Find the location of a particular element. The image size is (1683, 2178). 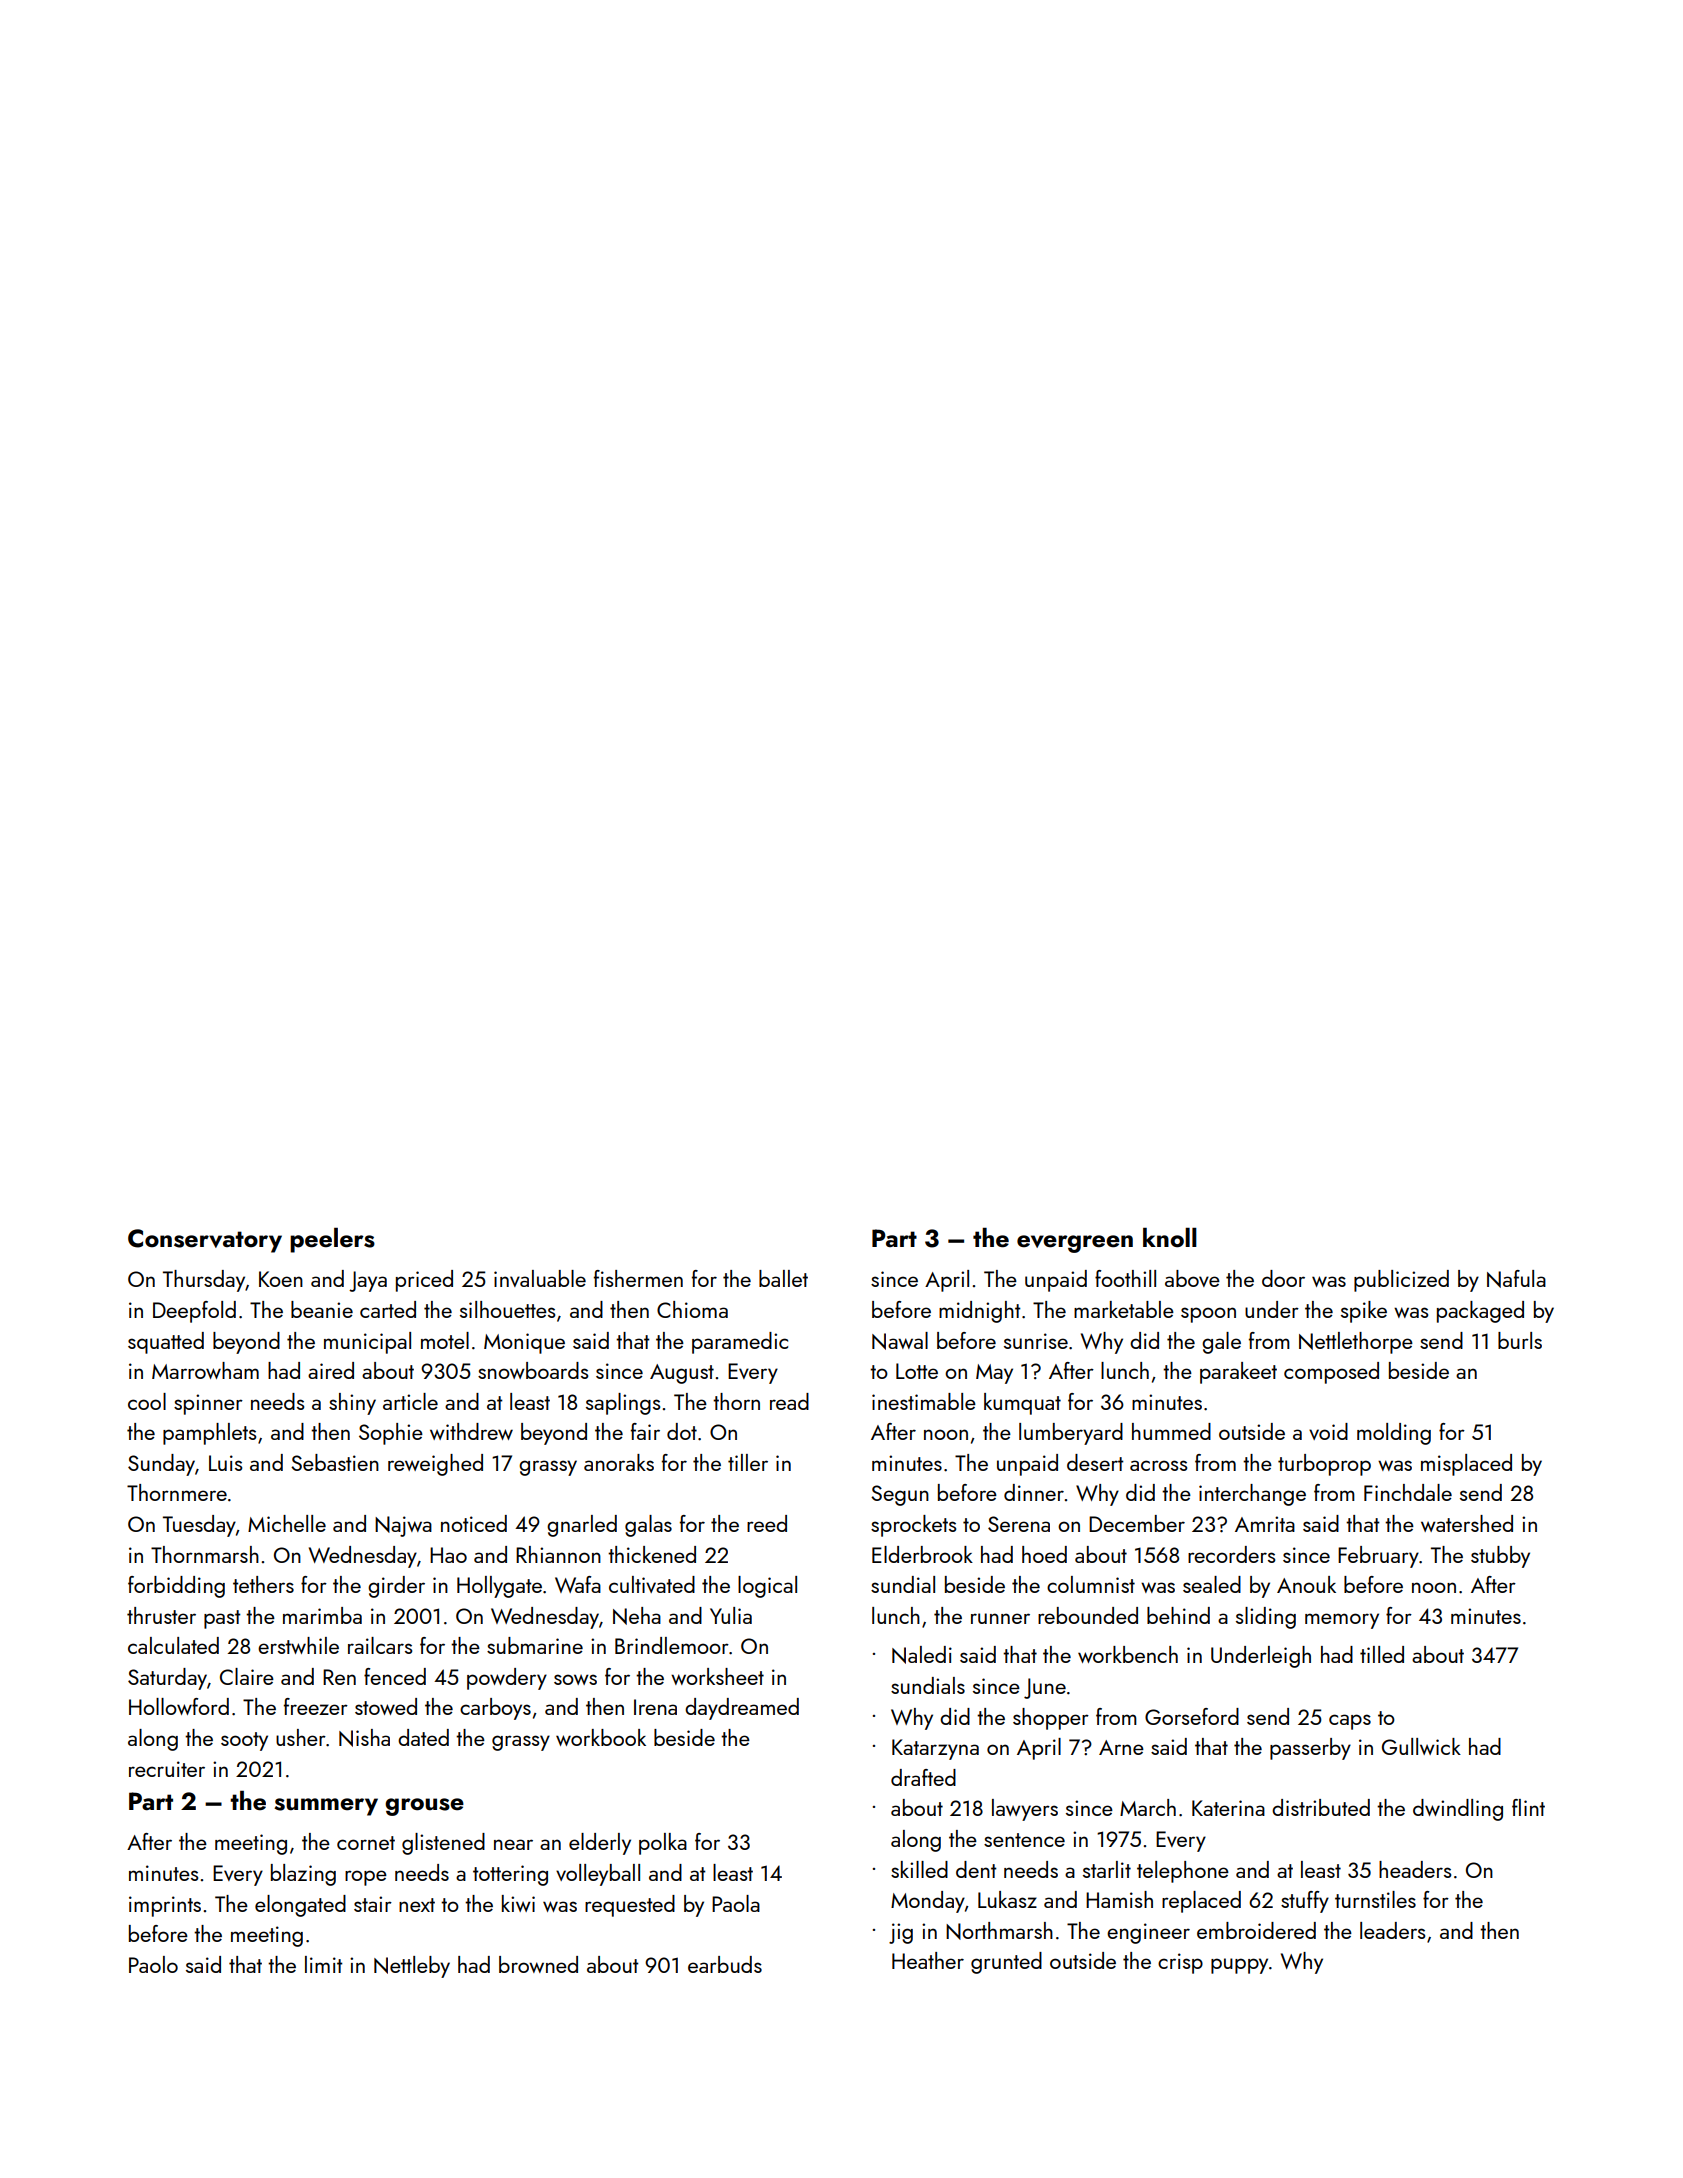

peelers is located at coordinates (332, 1240).
